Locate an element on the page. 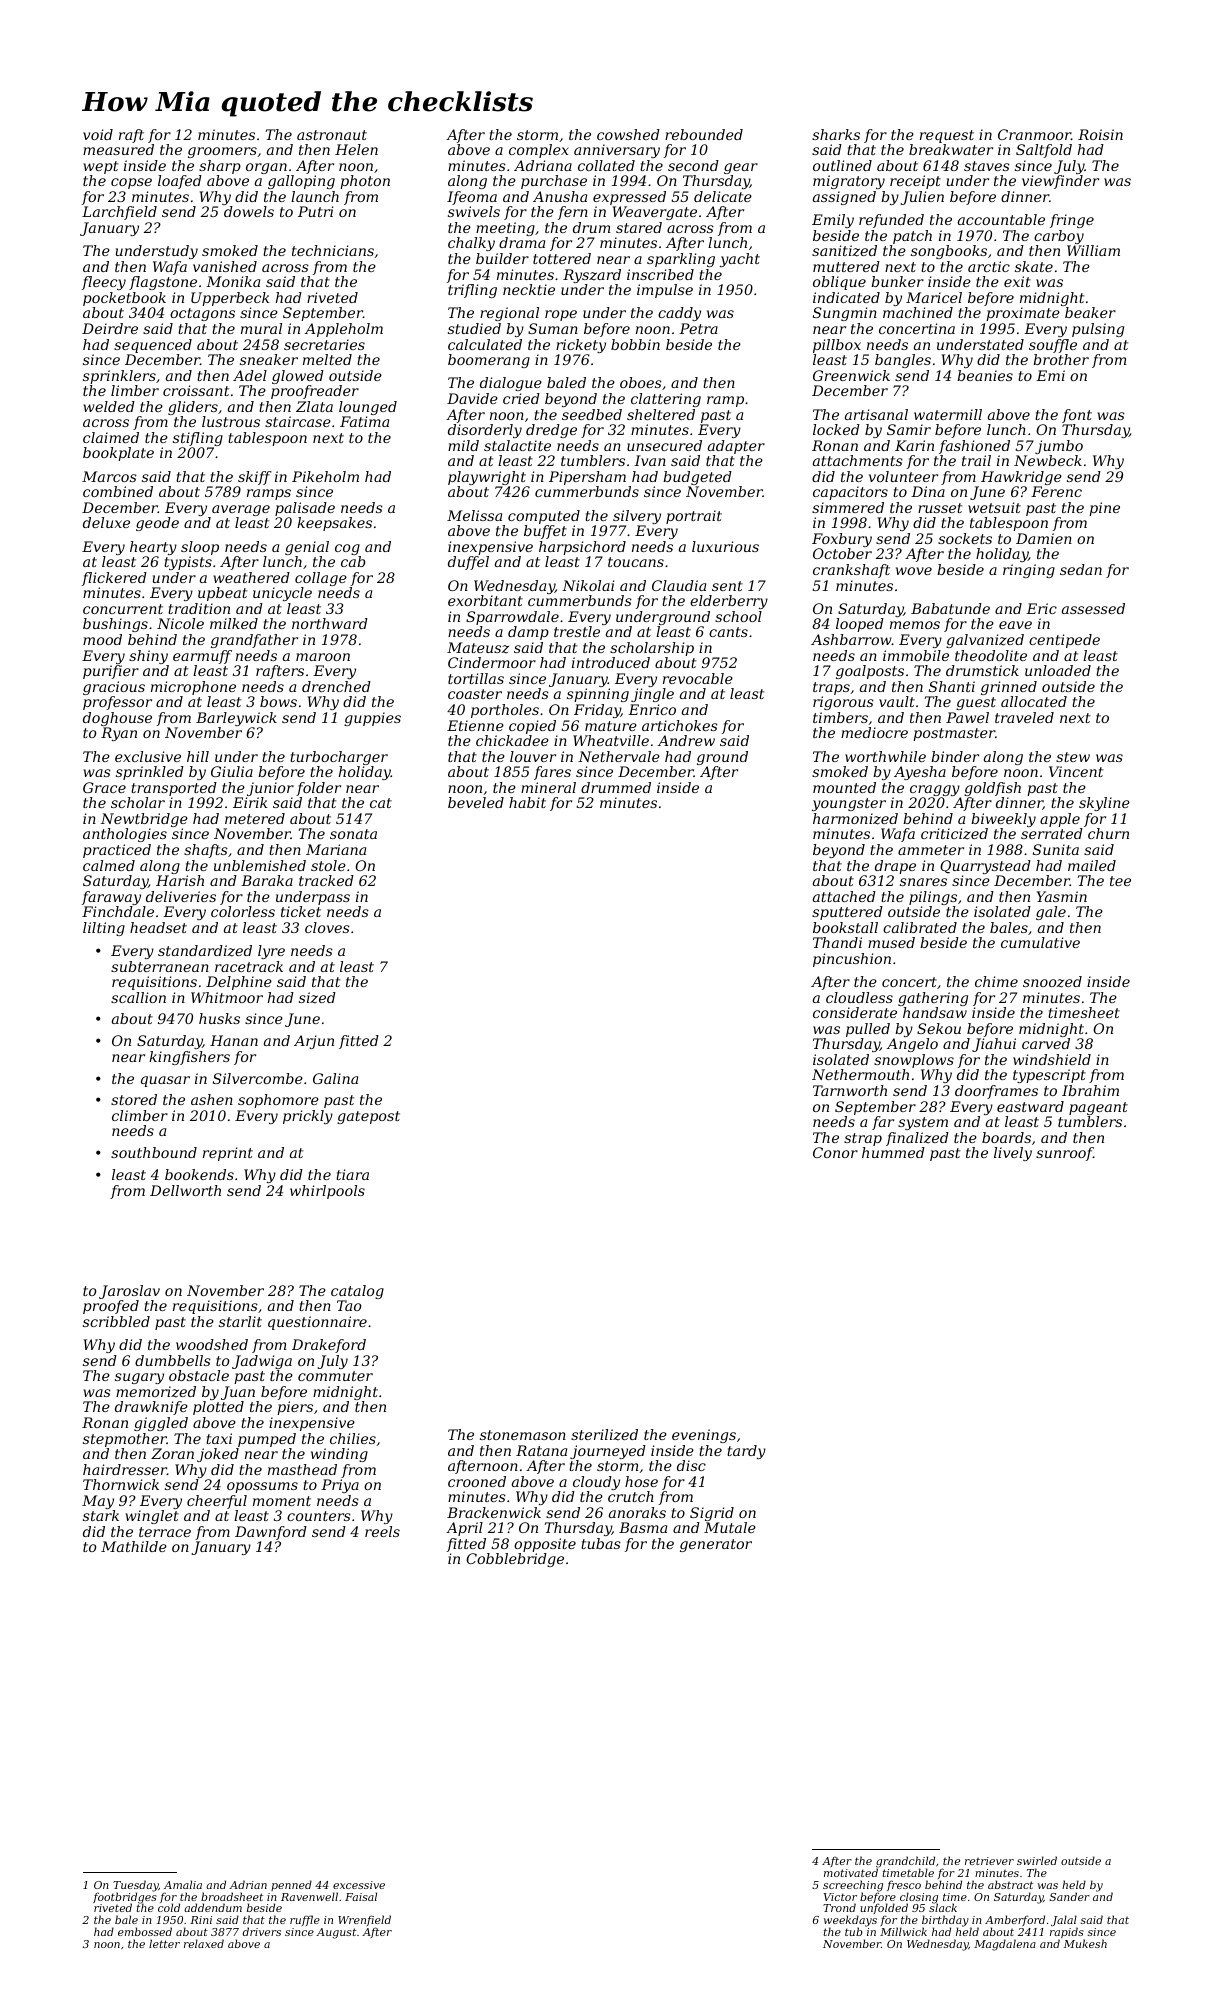 This image has width=1216, height=2002. gear is located at coordinates (741, 168).
